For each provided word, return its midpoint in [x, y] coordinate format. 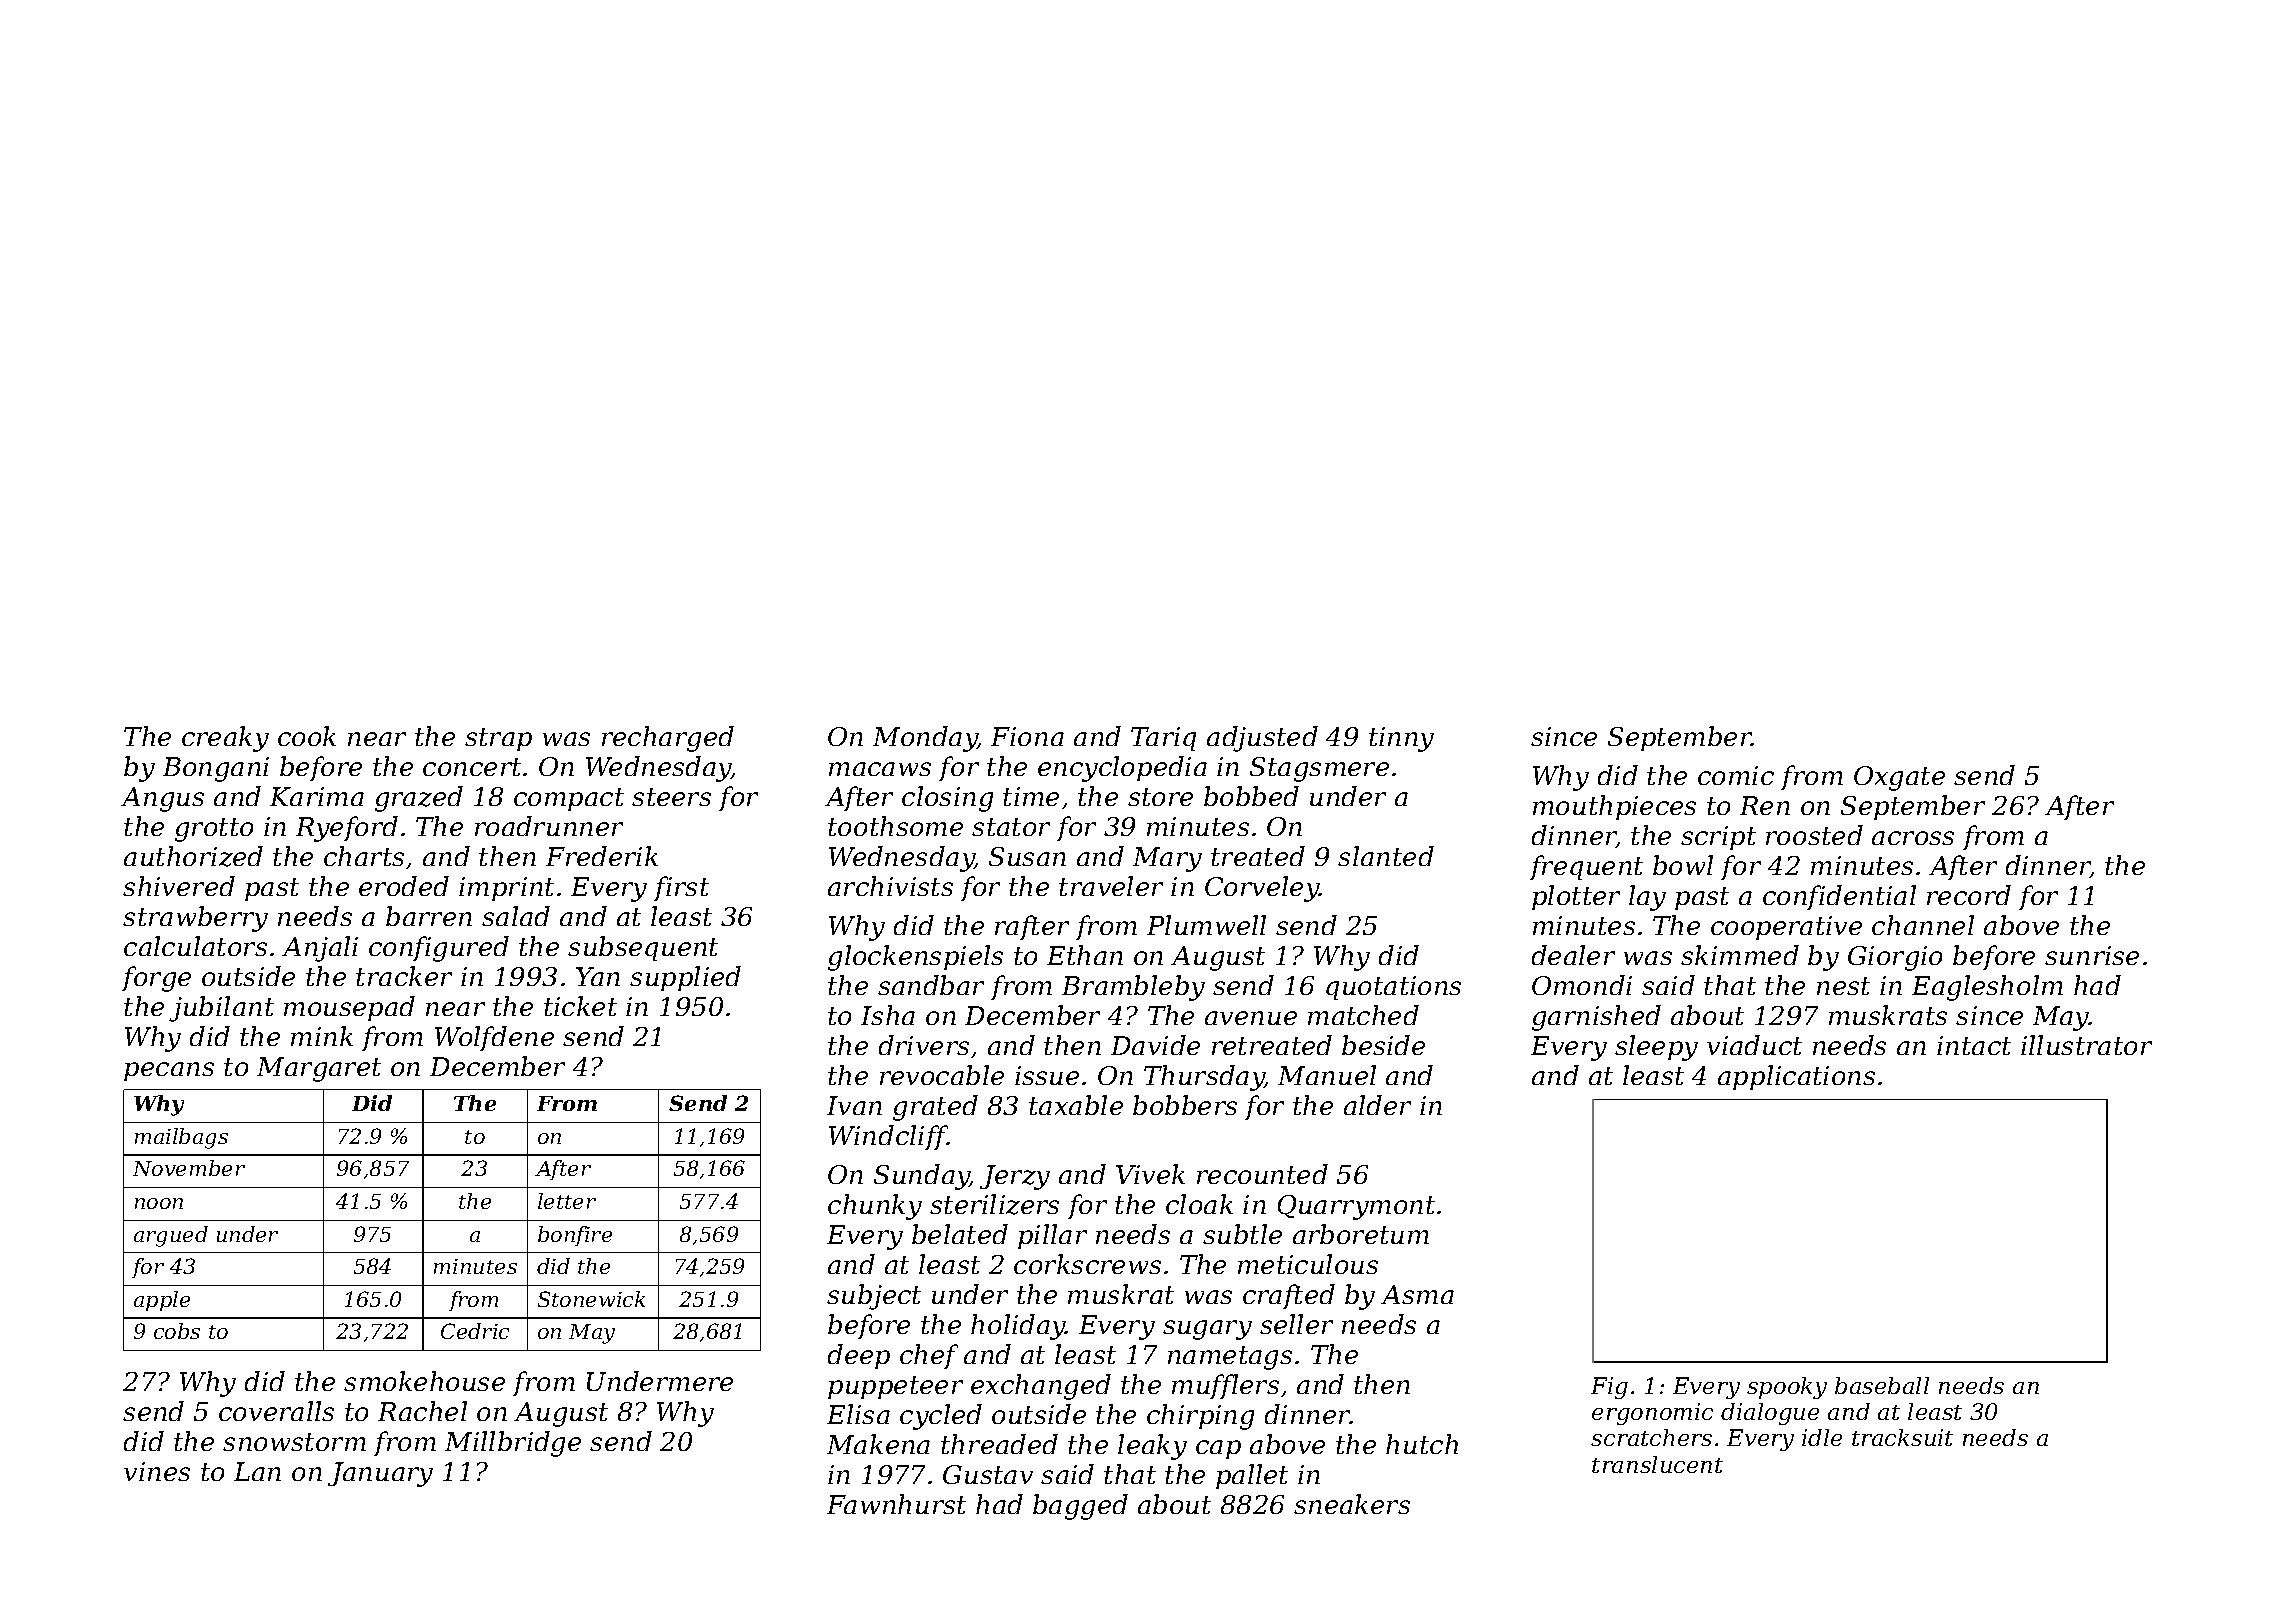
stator [1011, 827]
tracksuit [1902, 1437]
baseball [1882, 1385]
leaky [1152, 1447]
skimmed [1740, 955]
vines [157, 1471]
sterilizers [994, 1204]
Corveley [1262, 889]
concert [472, 767]
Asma [1417, 1294]
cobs [177, 1331]
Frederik [602, 856]
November [189, 1168]
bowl [1683, 865]
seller [1296, 1324]
